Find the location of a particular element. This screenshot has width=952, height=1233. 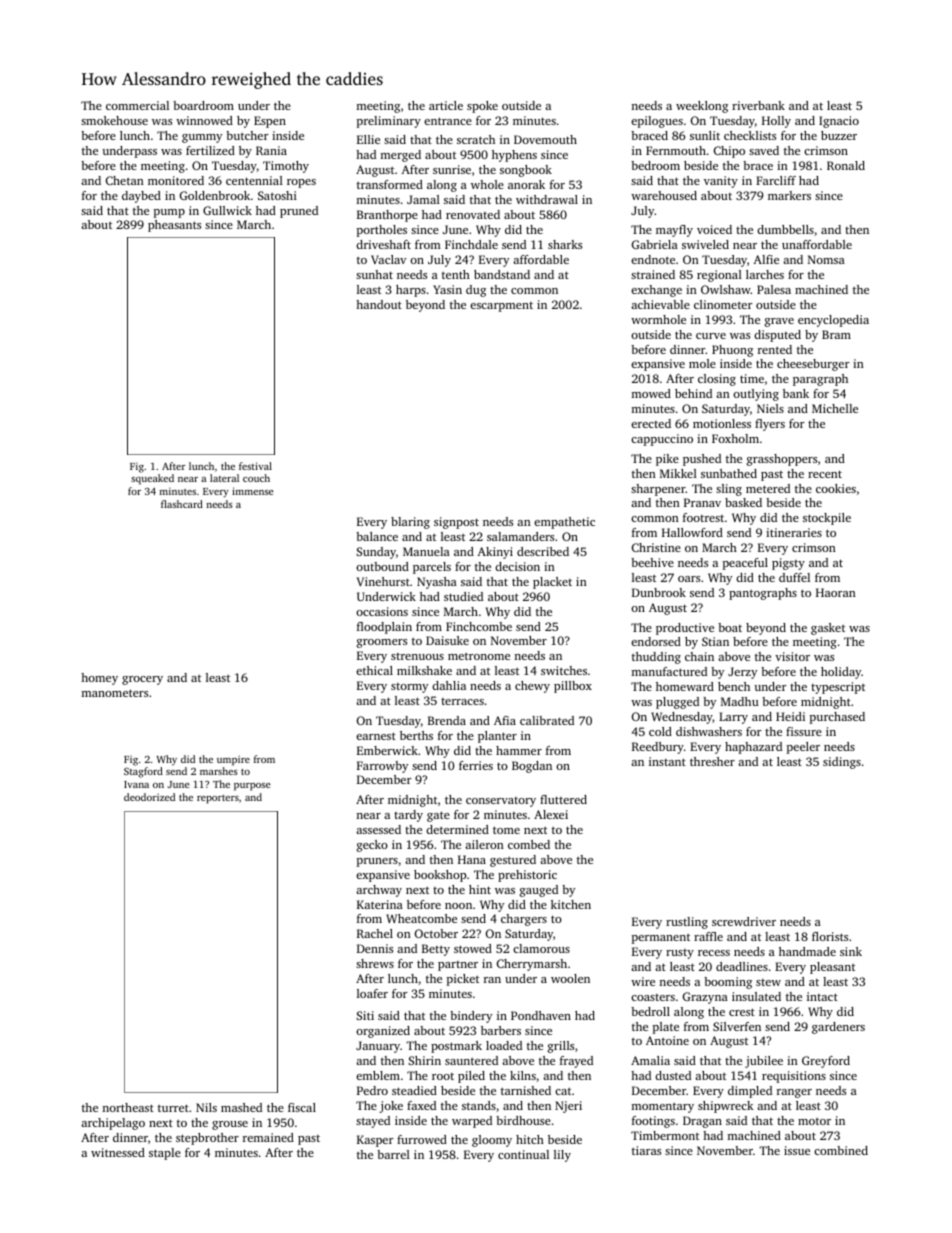

daybed is located at coordinates (141, 197).
